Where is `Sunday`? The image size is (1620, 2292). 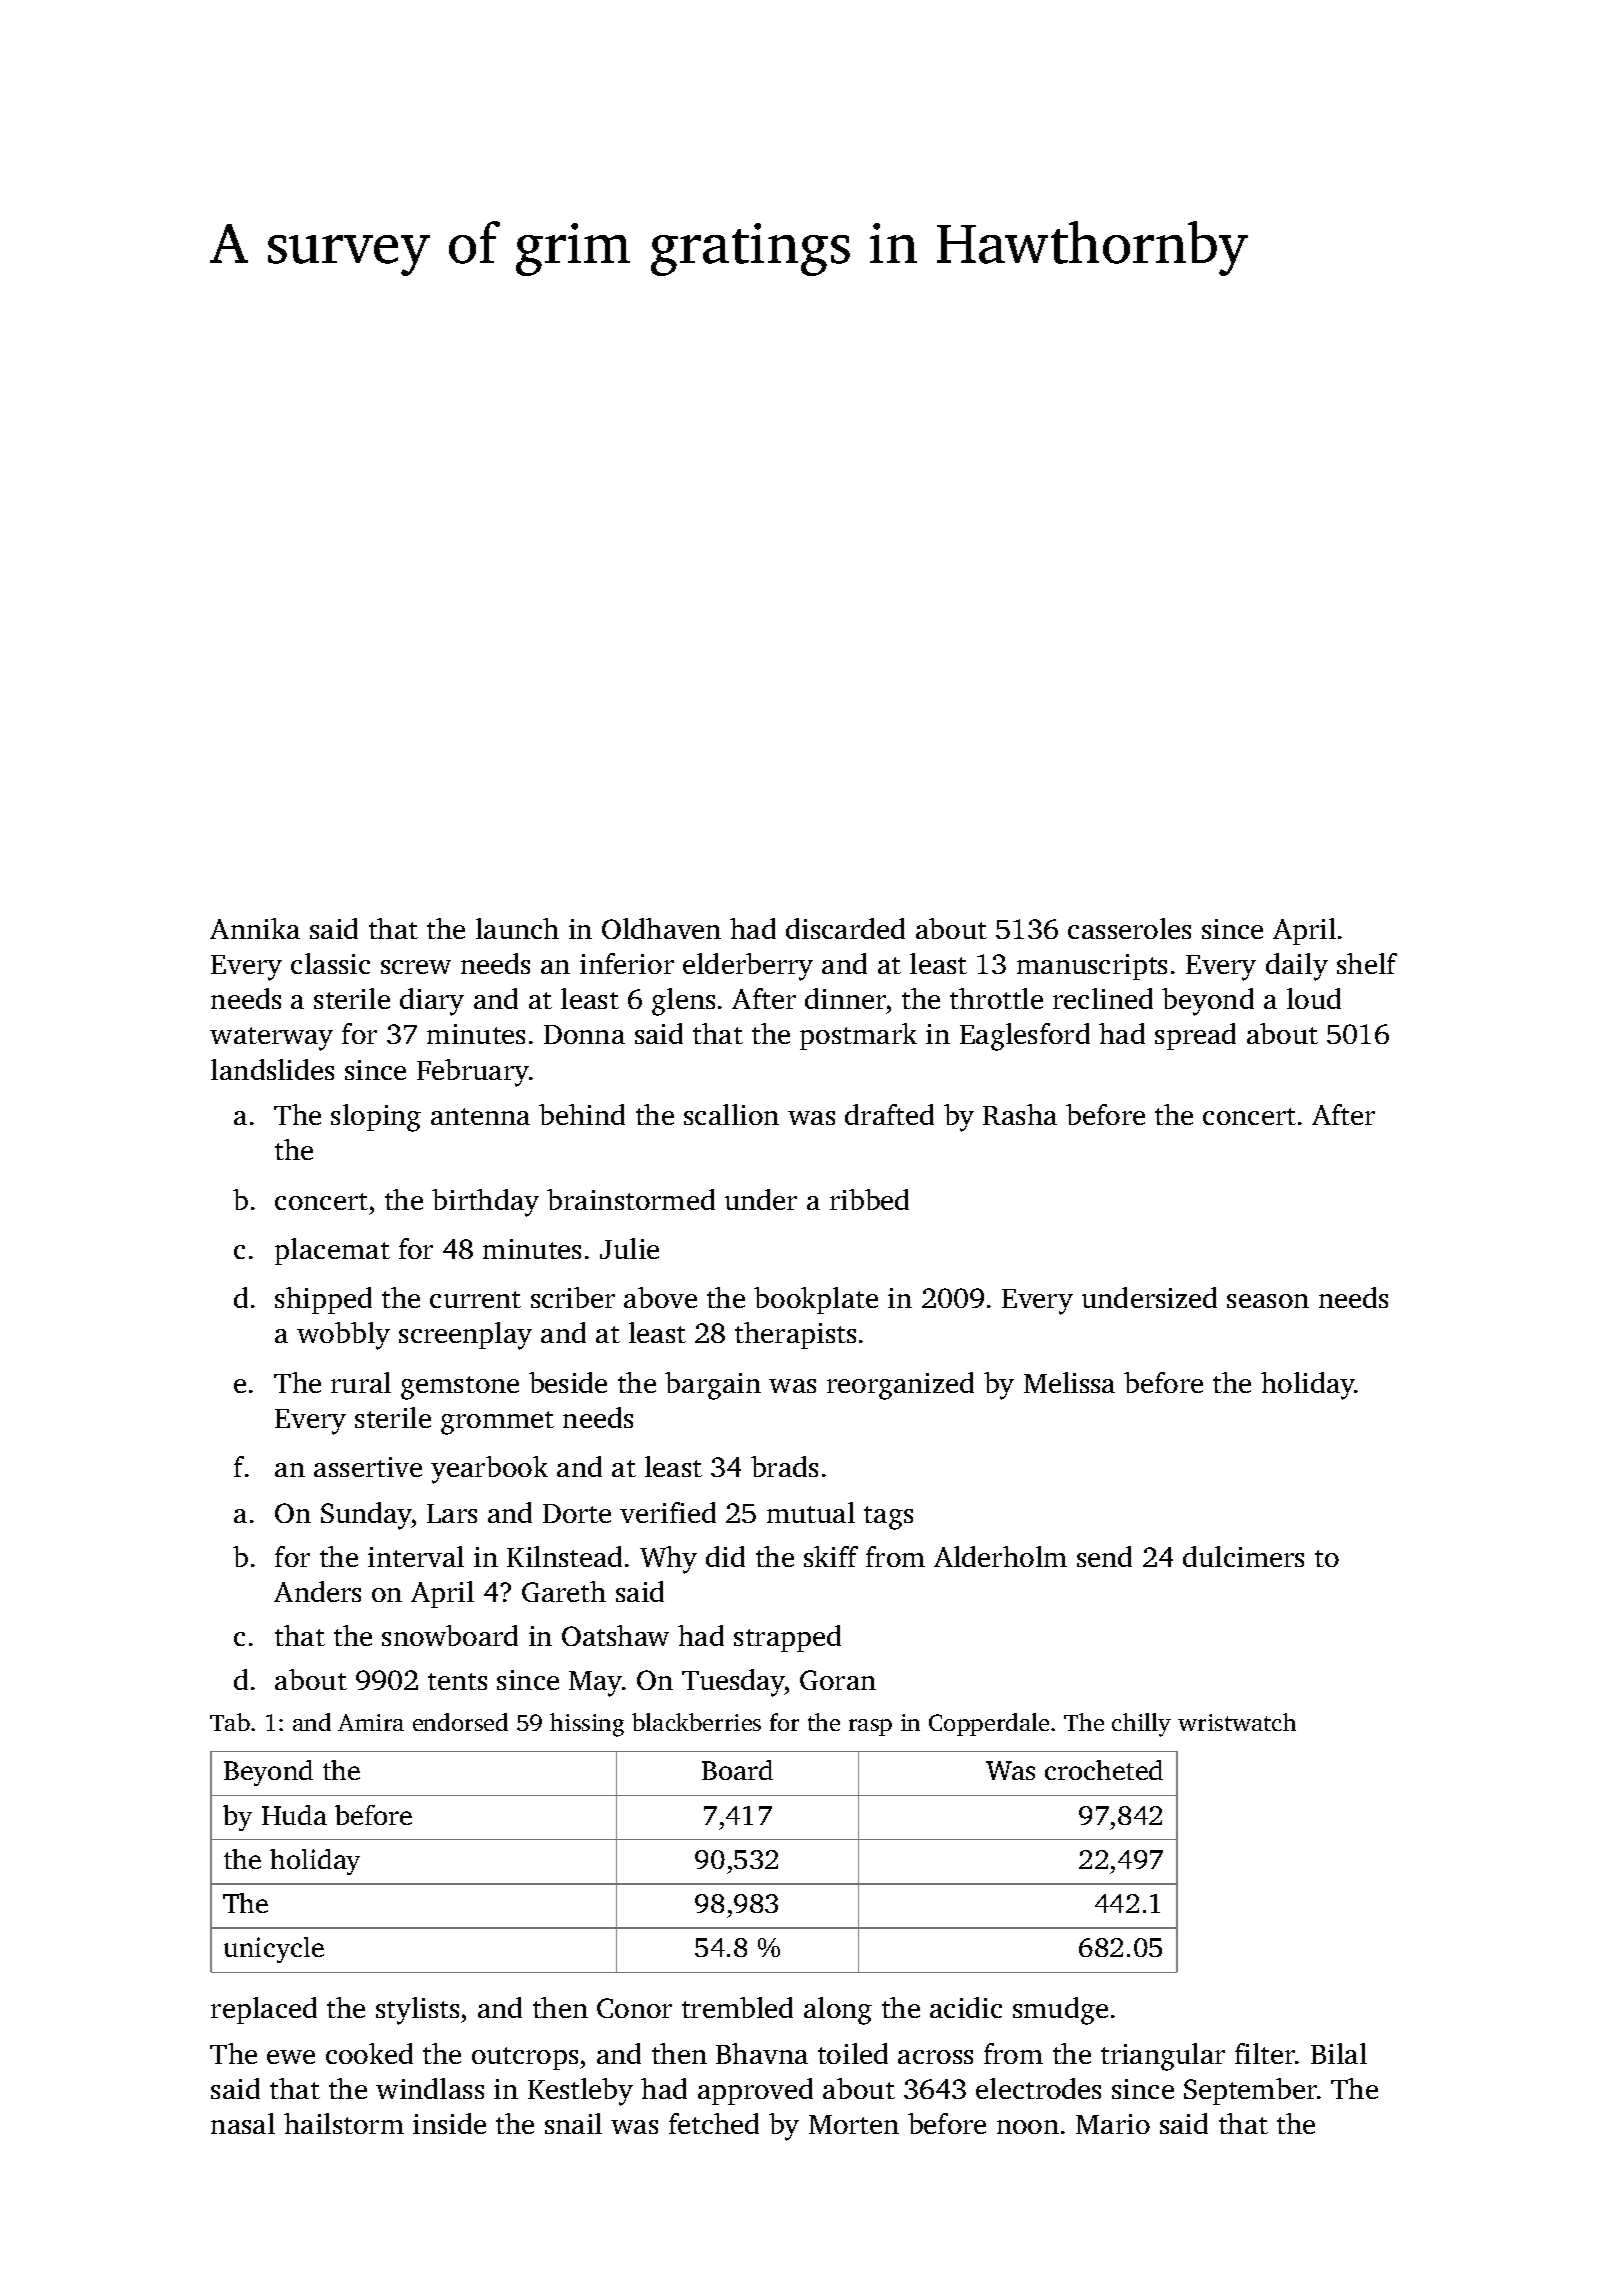 Sunday is located at coordinates (366, 1516).
